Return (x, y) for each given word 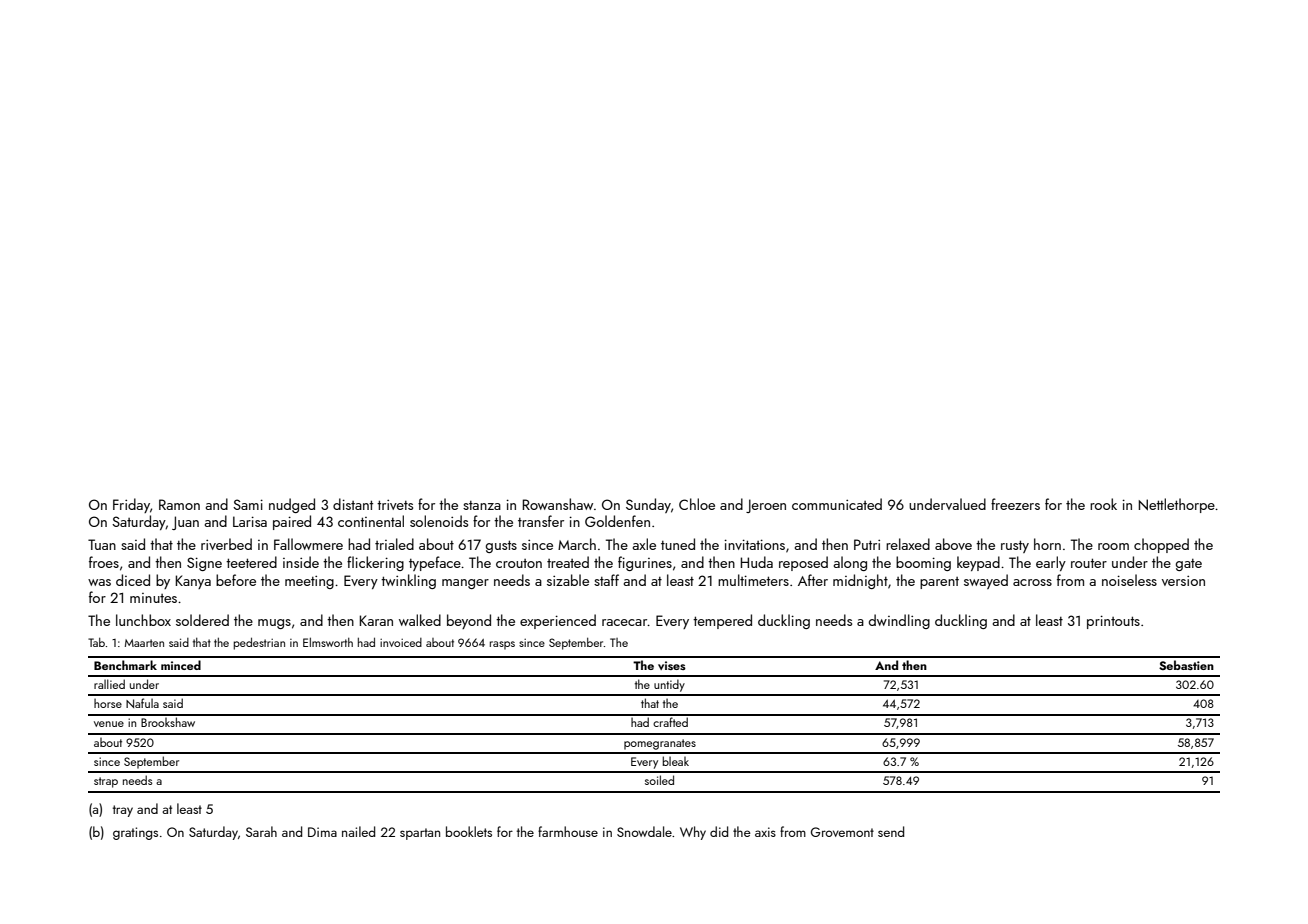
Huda (757, 562)
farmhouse (568, 831)
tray (123, 811)
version (1183, 580)
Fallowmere (308, 544)
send (891, 831)
